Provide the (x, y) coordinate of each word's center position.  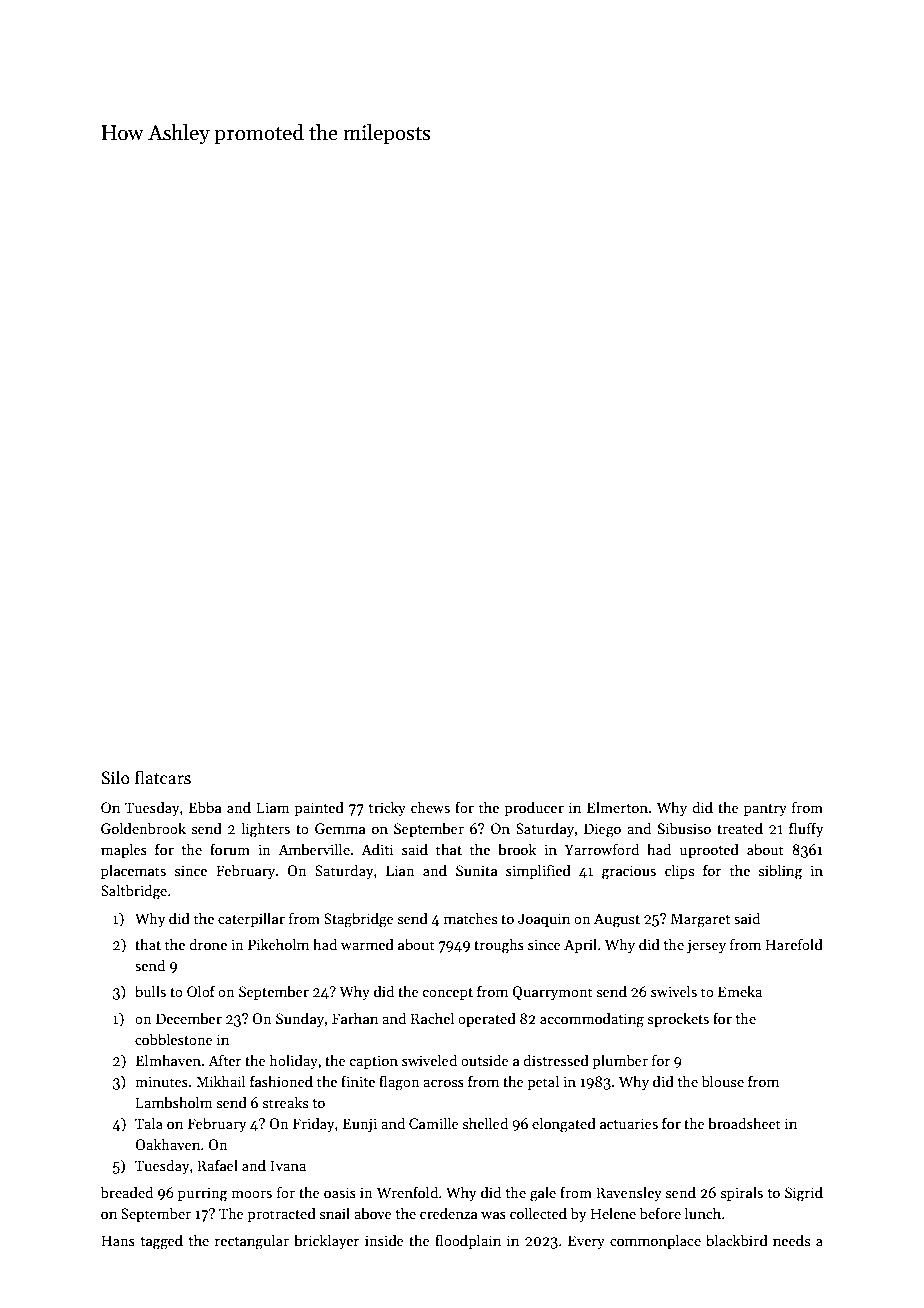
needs (791, 1240)
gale (543, 1194)
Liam (273, 807)
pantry (765, 810)
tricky (387, 808)
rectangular (252, 1242)
